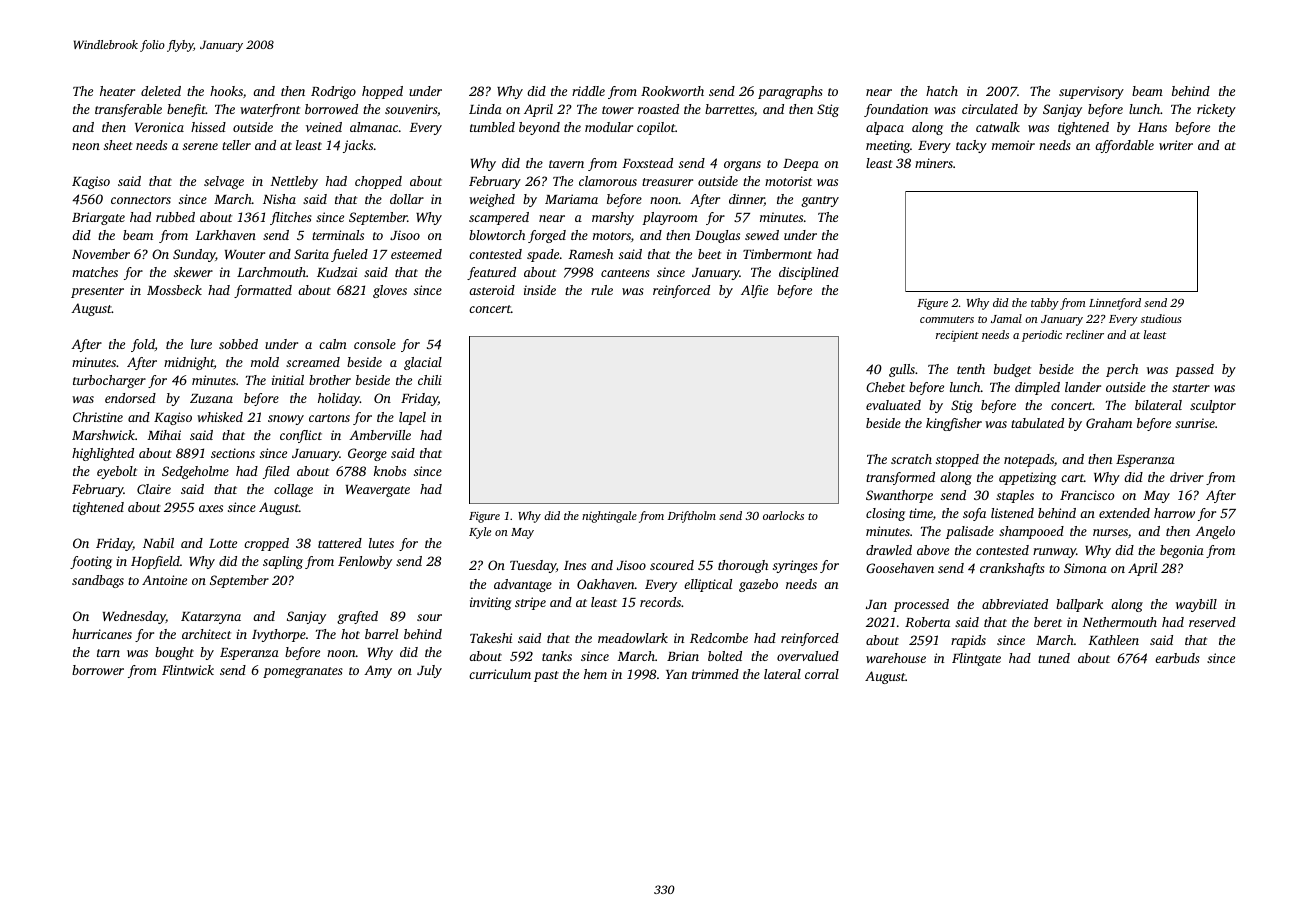  I want to click on past, so click(546, 676).
